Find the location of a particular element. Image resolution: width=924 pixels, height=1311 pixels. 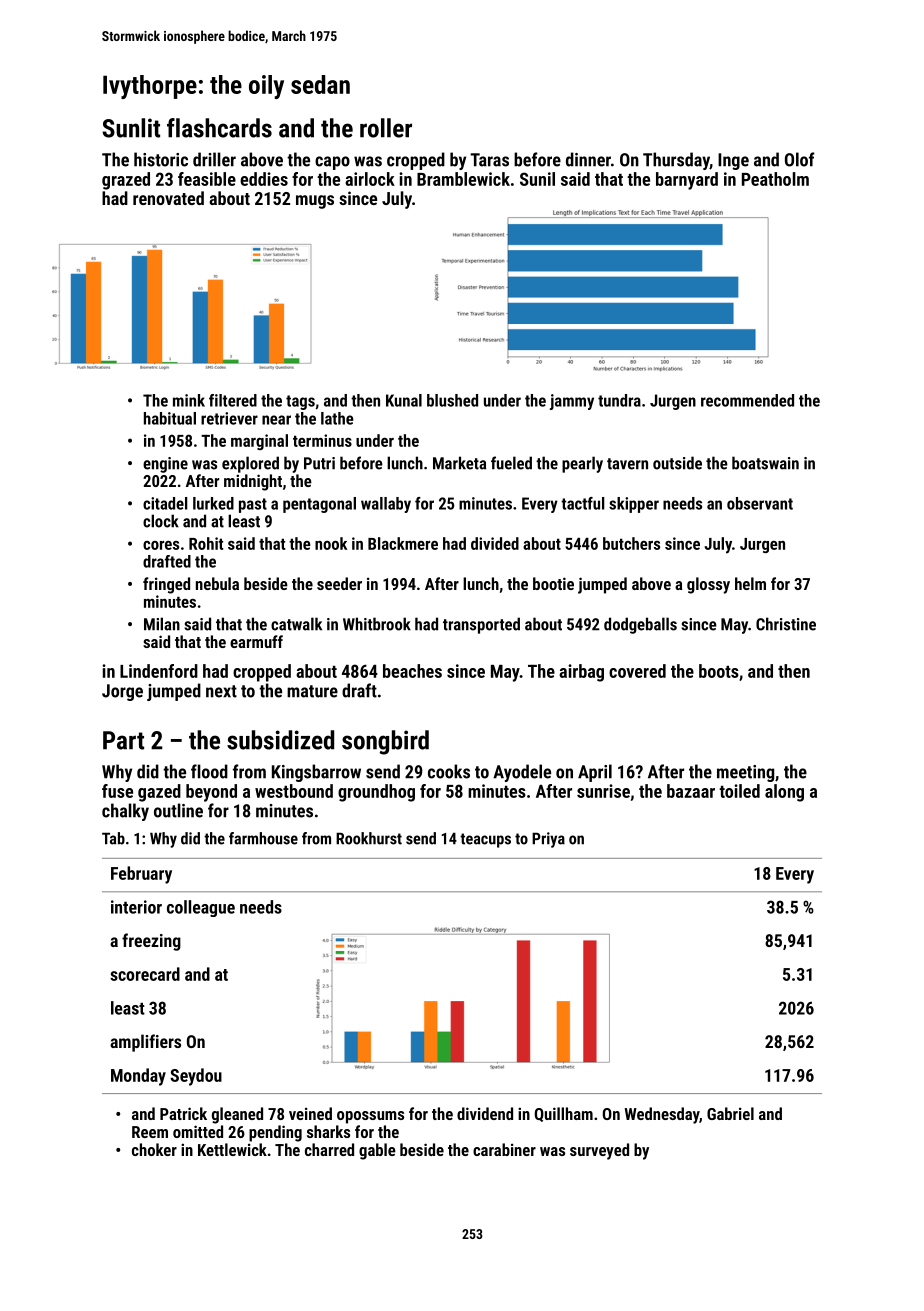

choker is located at coordinates (154, 1149).
